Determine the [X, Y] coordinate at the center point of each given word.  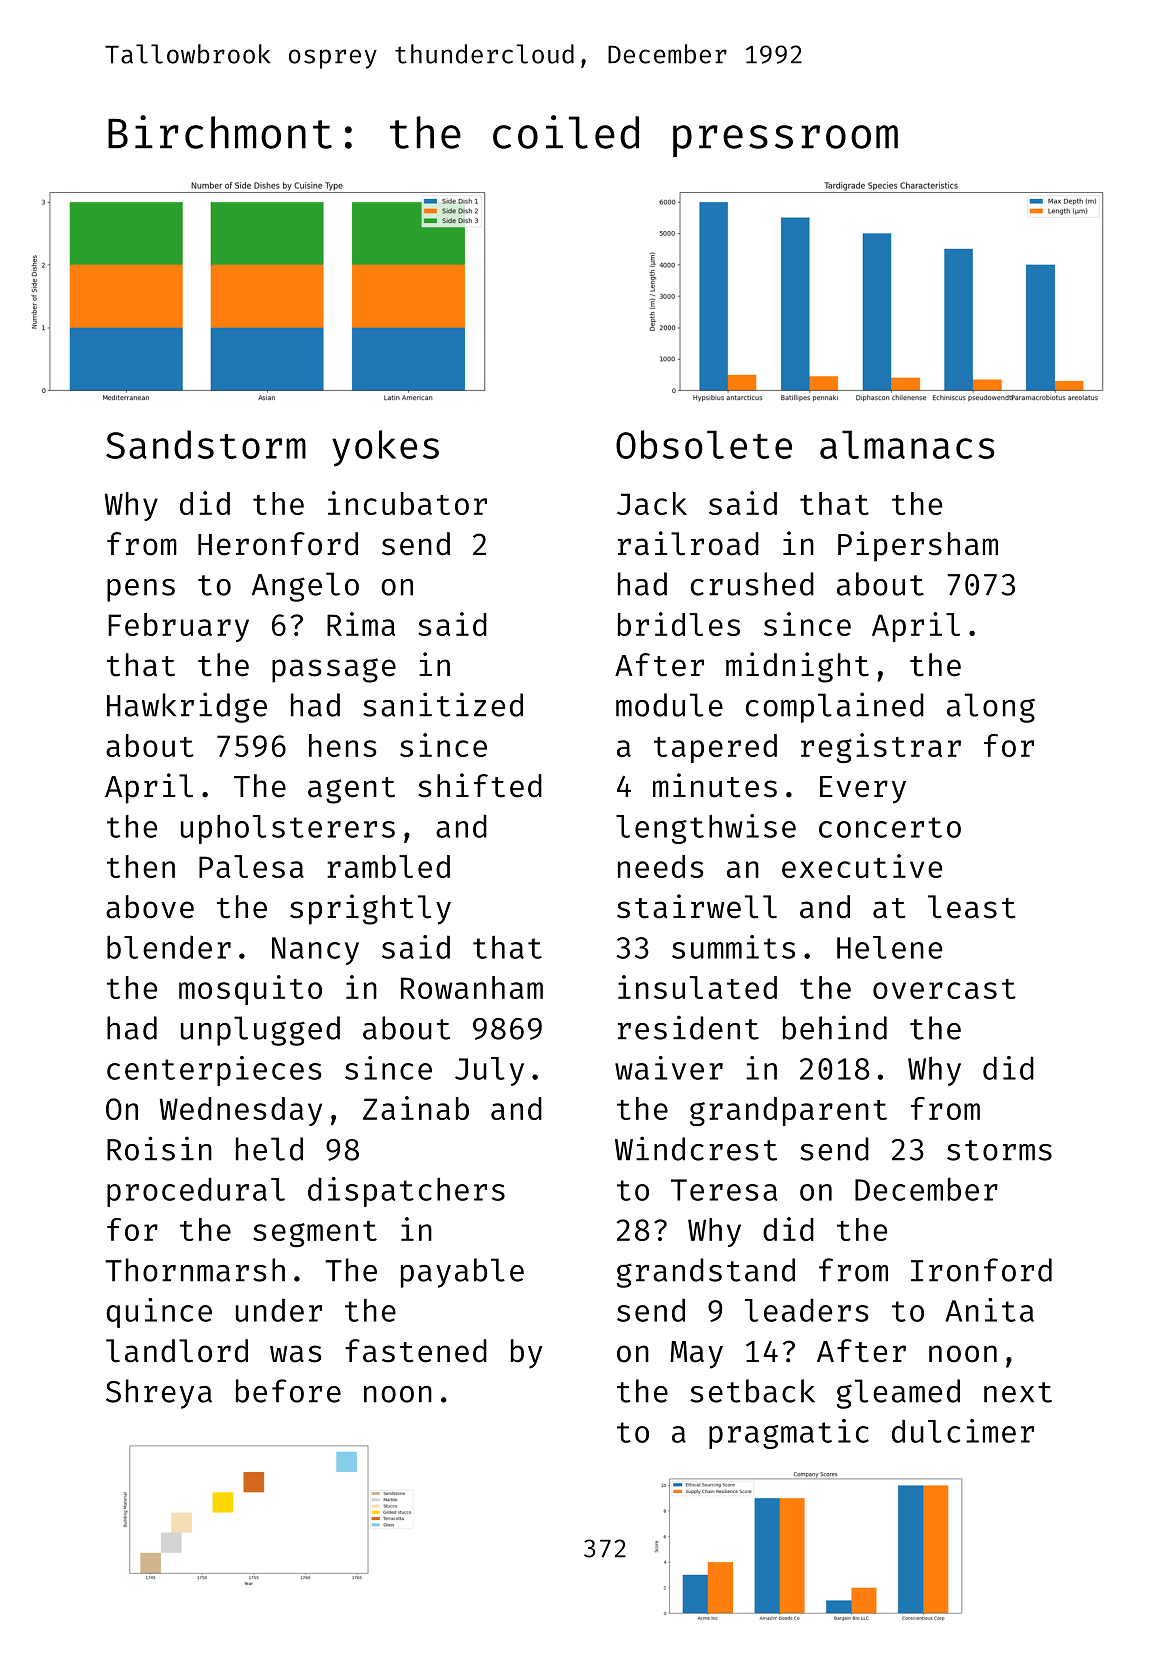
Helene [889, 947]
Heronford [278, 544]
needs [661, 866]
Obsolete [704, 444]
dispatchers [406, 1192]
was [296, 1354]
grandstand [706, 1273]
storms [999, 1150]
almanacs [907, 444]
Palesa [251, 866]
